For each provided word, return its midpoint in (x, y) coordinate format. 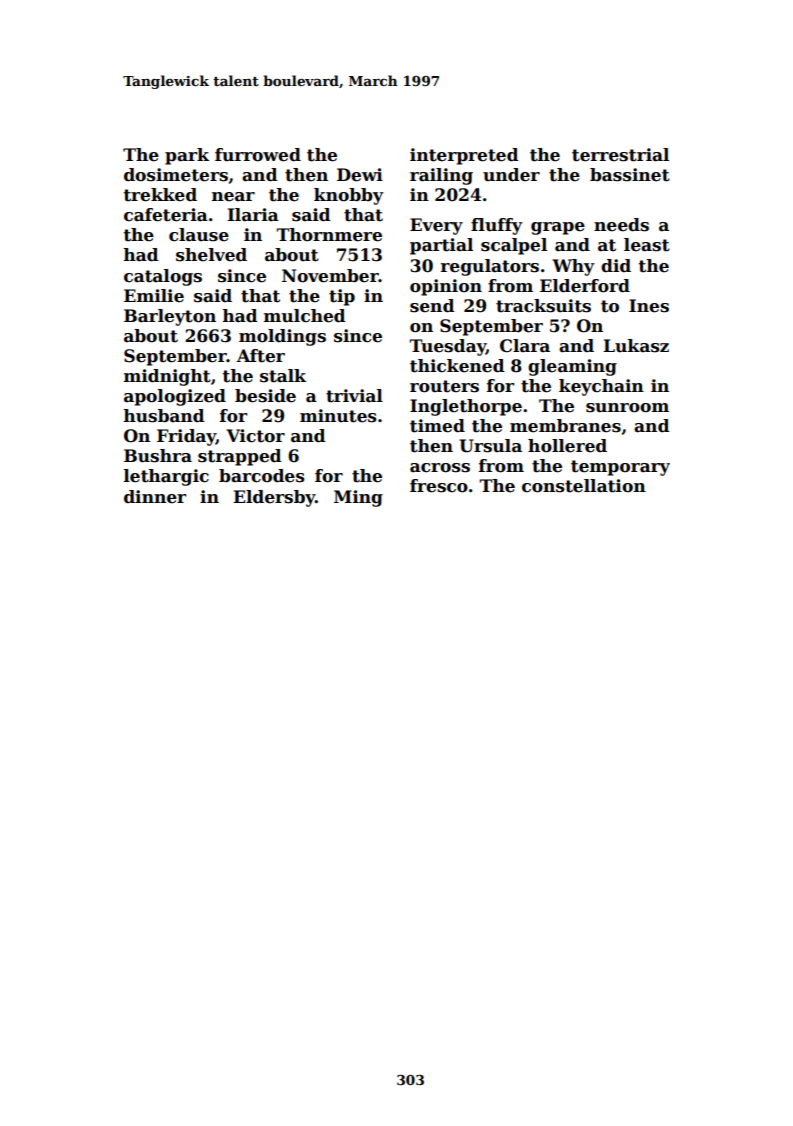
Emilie (154, 296)
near (233, 197)
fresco (439, 486)
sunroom (627, 408)
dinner (155, 497)
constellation (584, 486)
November (330, 276)
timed (437, 426)
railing (441, 176)
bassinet (630, 175)
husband (164, 416)
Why (573, 267)
